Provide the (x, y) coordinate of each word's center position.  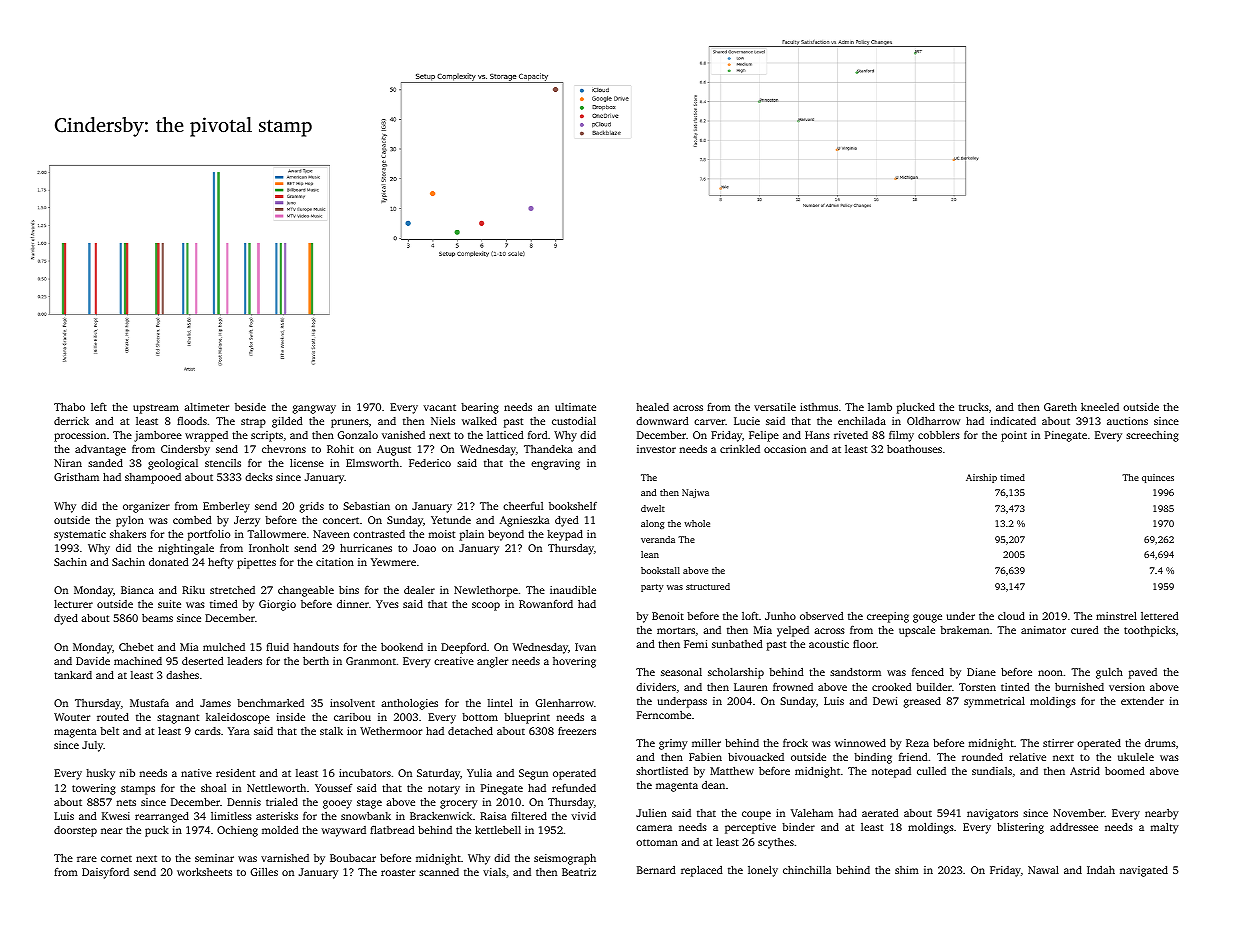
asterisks (277, 816)
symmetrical (994, 702)
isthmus (819, 407)
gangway (314, 409)
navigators (992, 814)
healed (652, 407)
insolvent (352, 703)
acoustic (829, 644)
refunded (574, 788)
